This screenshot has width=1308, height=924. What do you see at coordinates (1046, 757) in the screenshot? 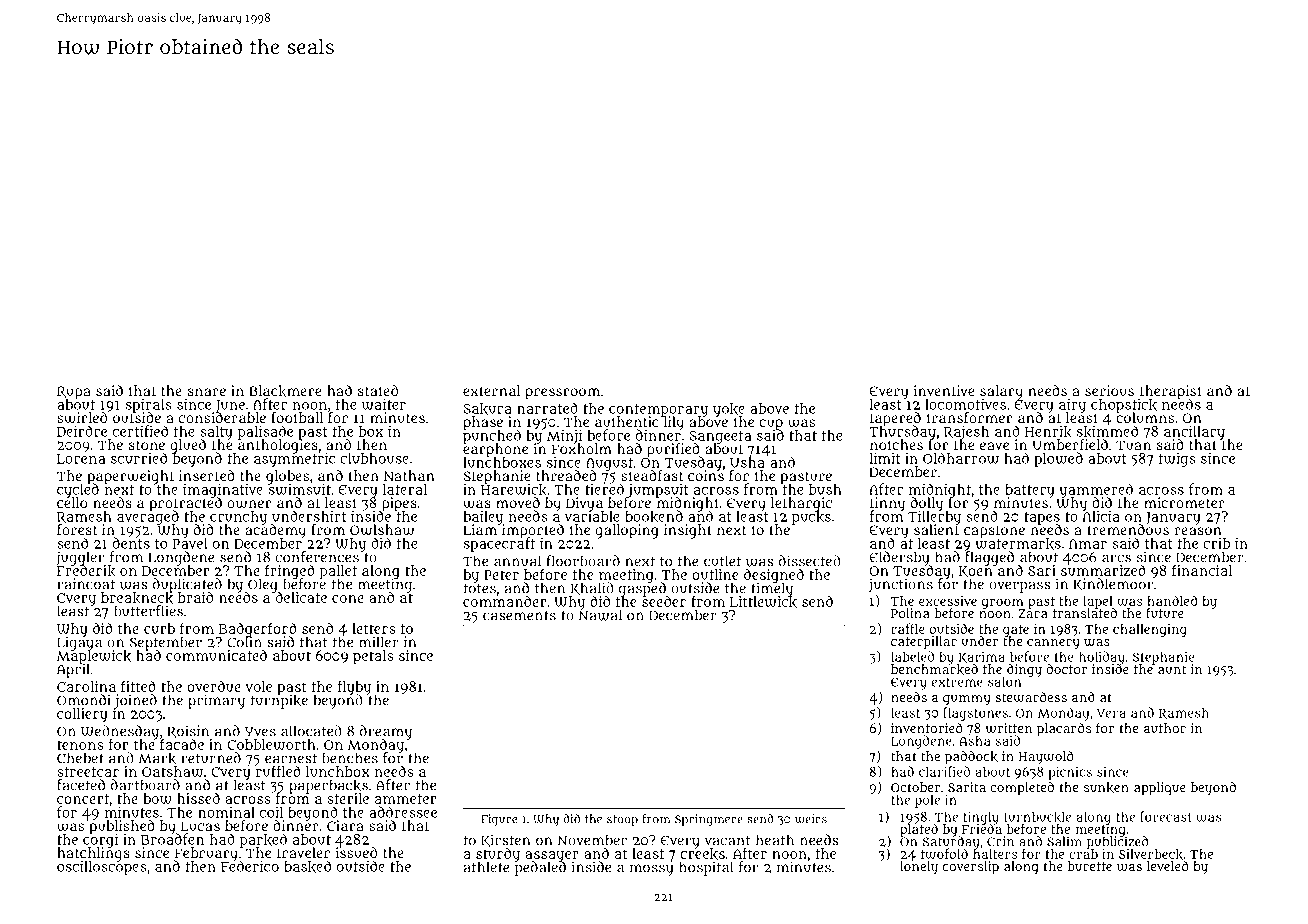
I see `Haywold` at bounding box center [1046, 757].
